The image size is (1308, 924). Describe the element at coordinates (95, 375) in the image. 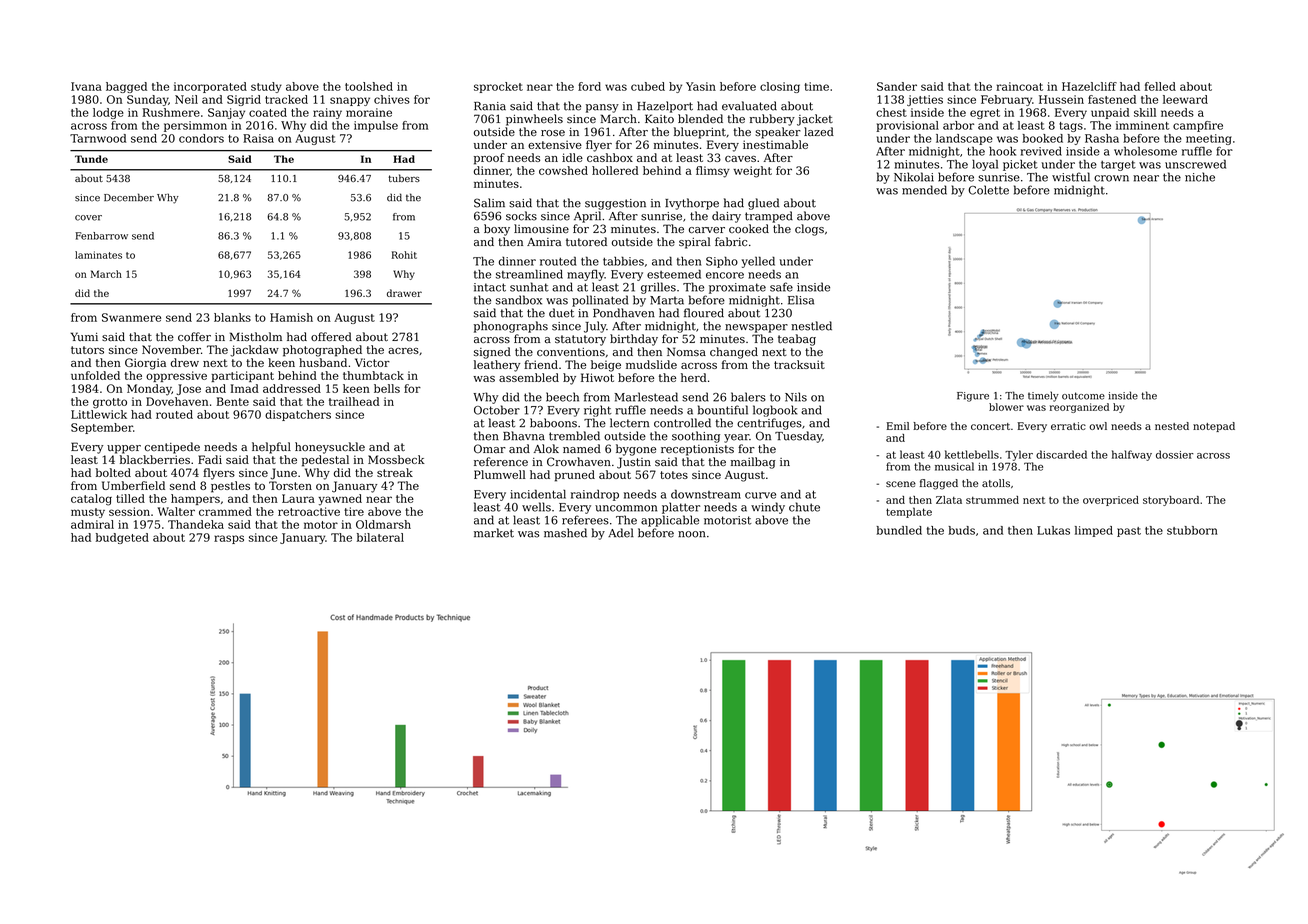

I see `unfolded` at that location.
